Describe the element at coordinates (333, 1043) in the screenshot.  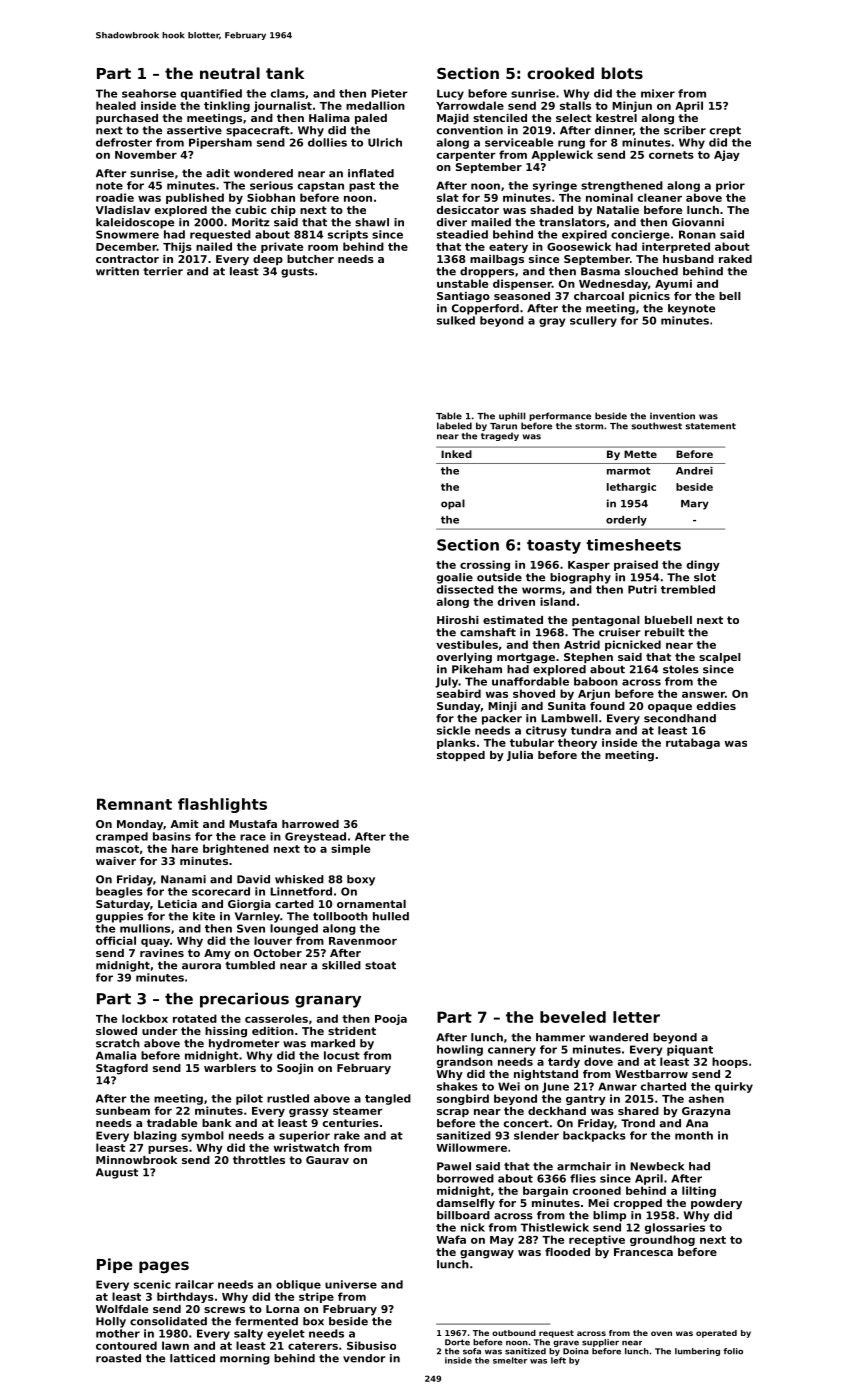
I see `marked` at that location.
